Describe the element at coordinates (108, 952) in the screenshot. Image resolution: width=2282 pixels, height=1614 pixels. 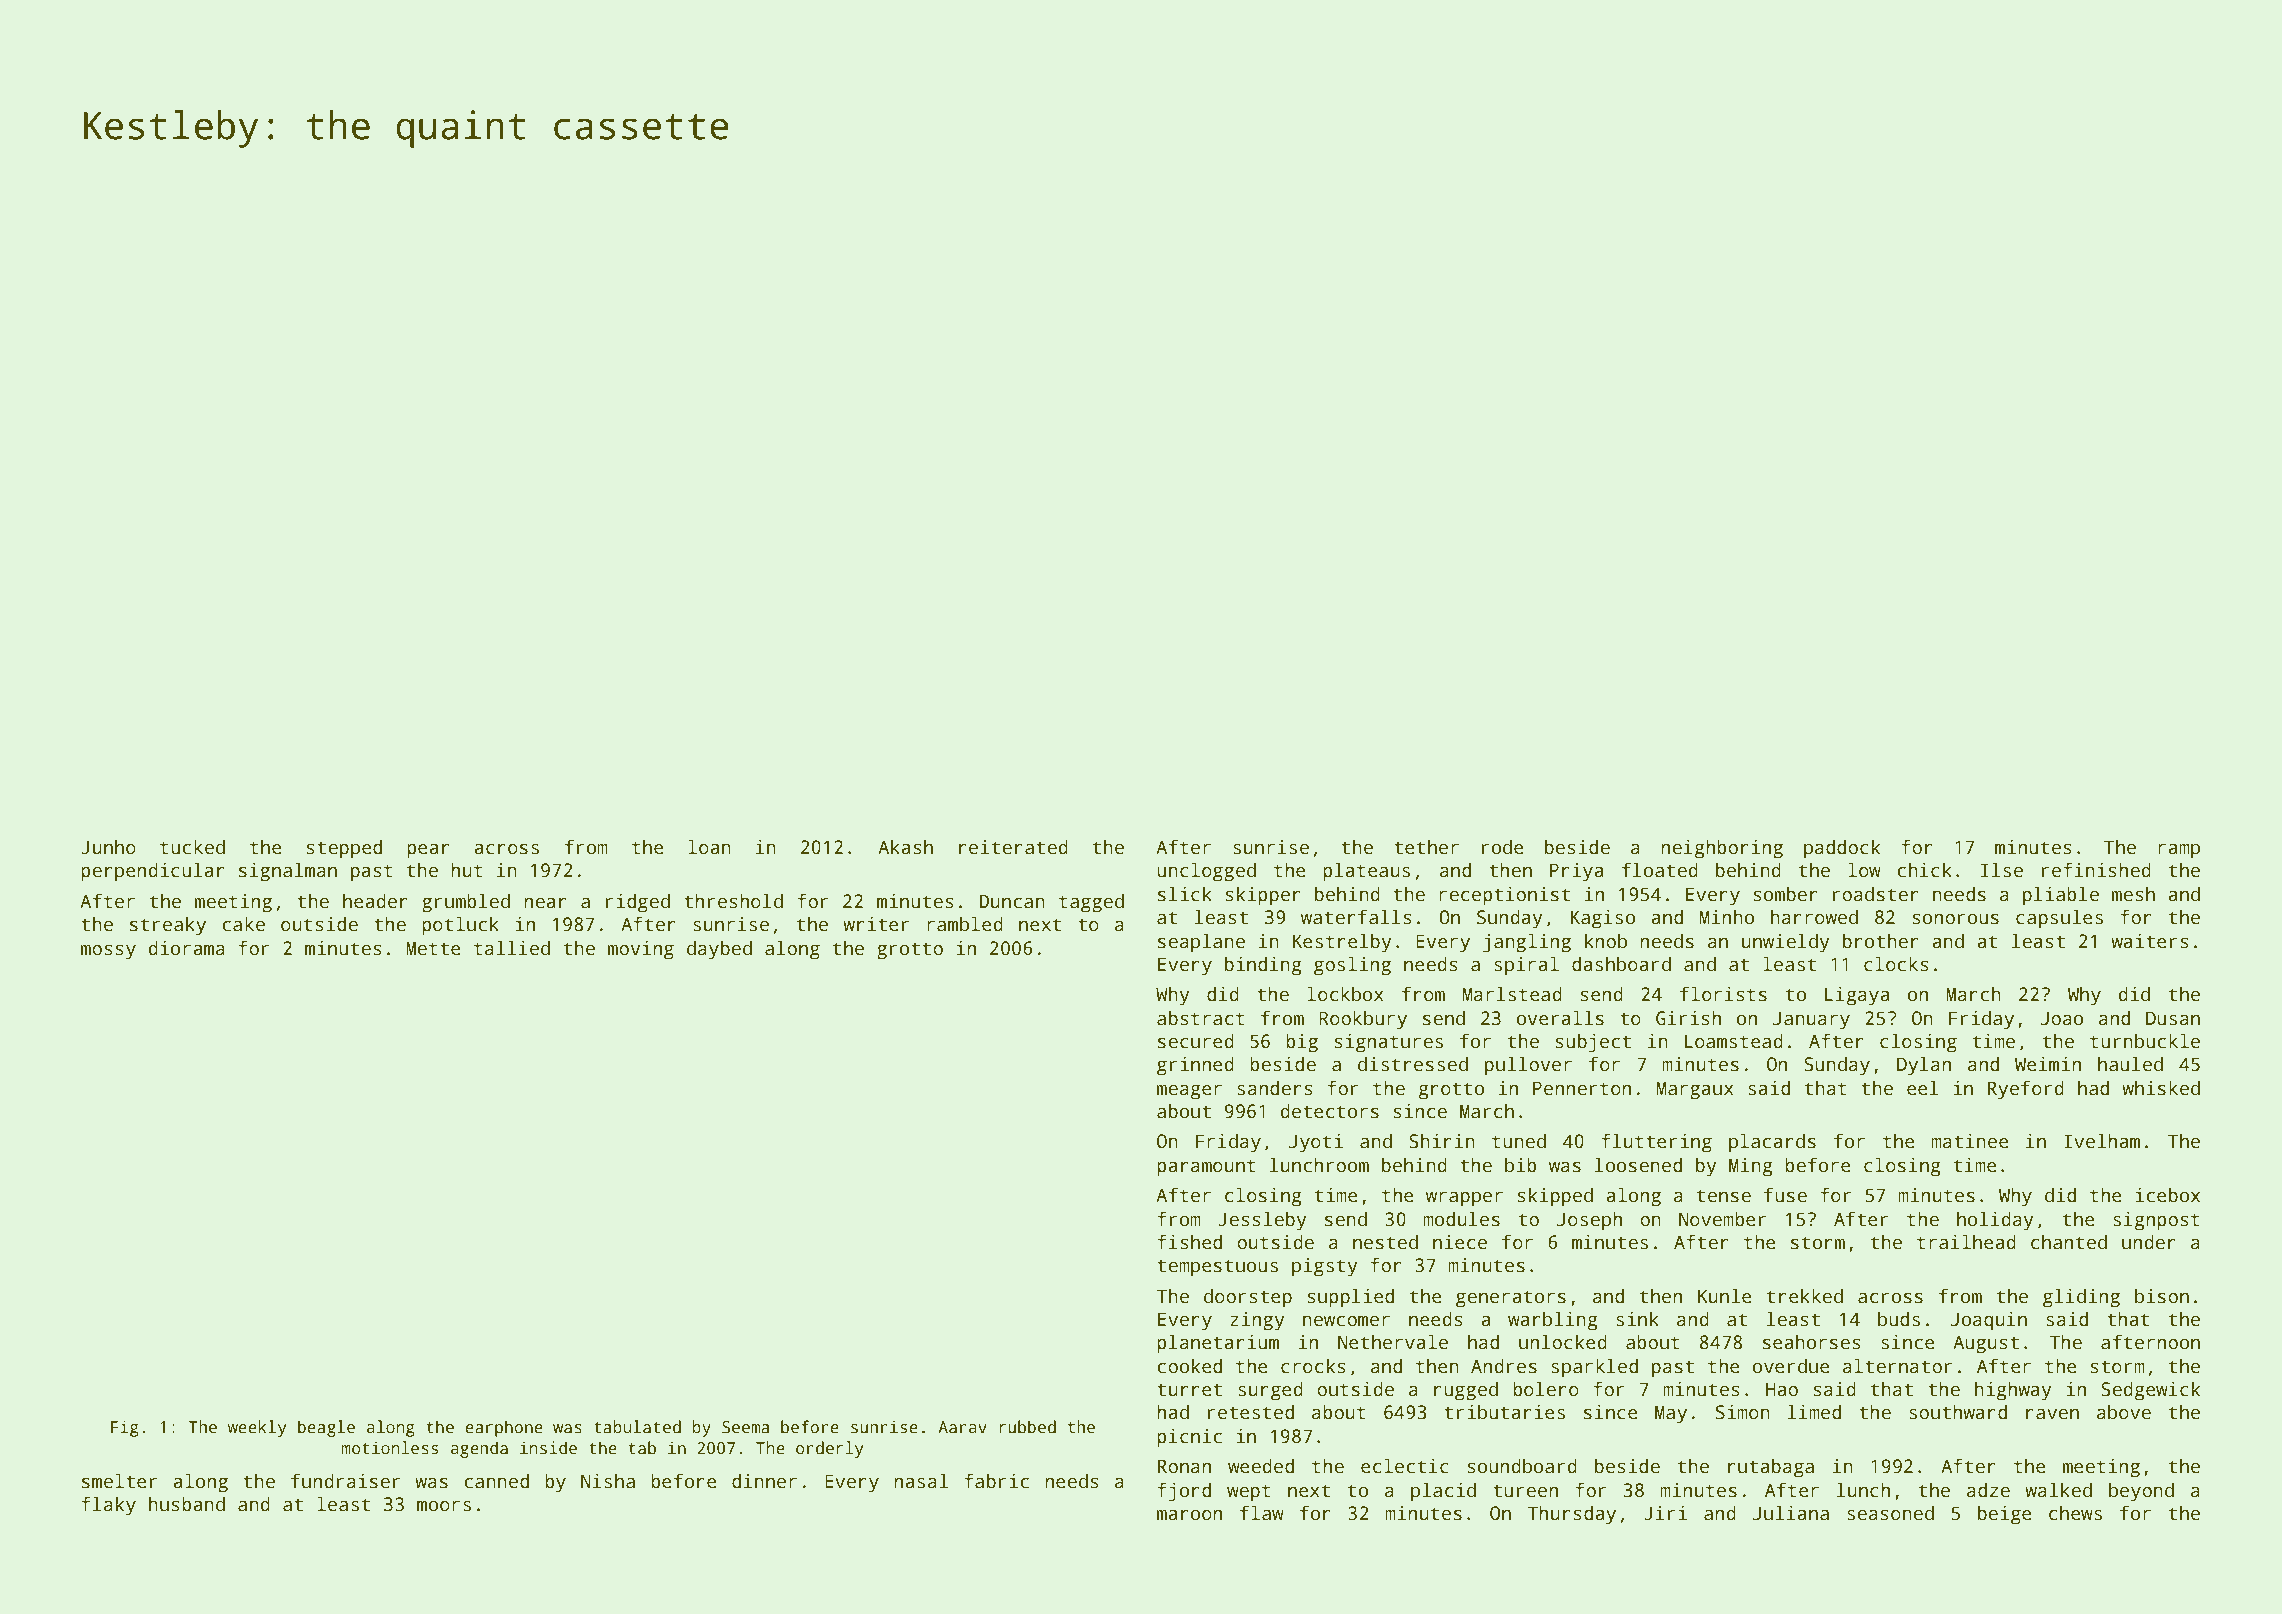
I see `mossy` at that location.
